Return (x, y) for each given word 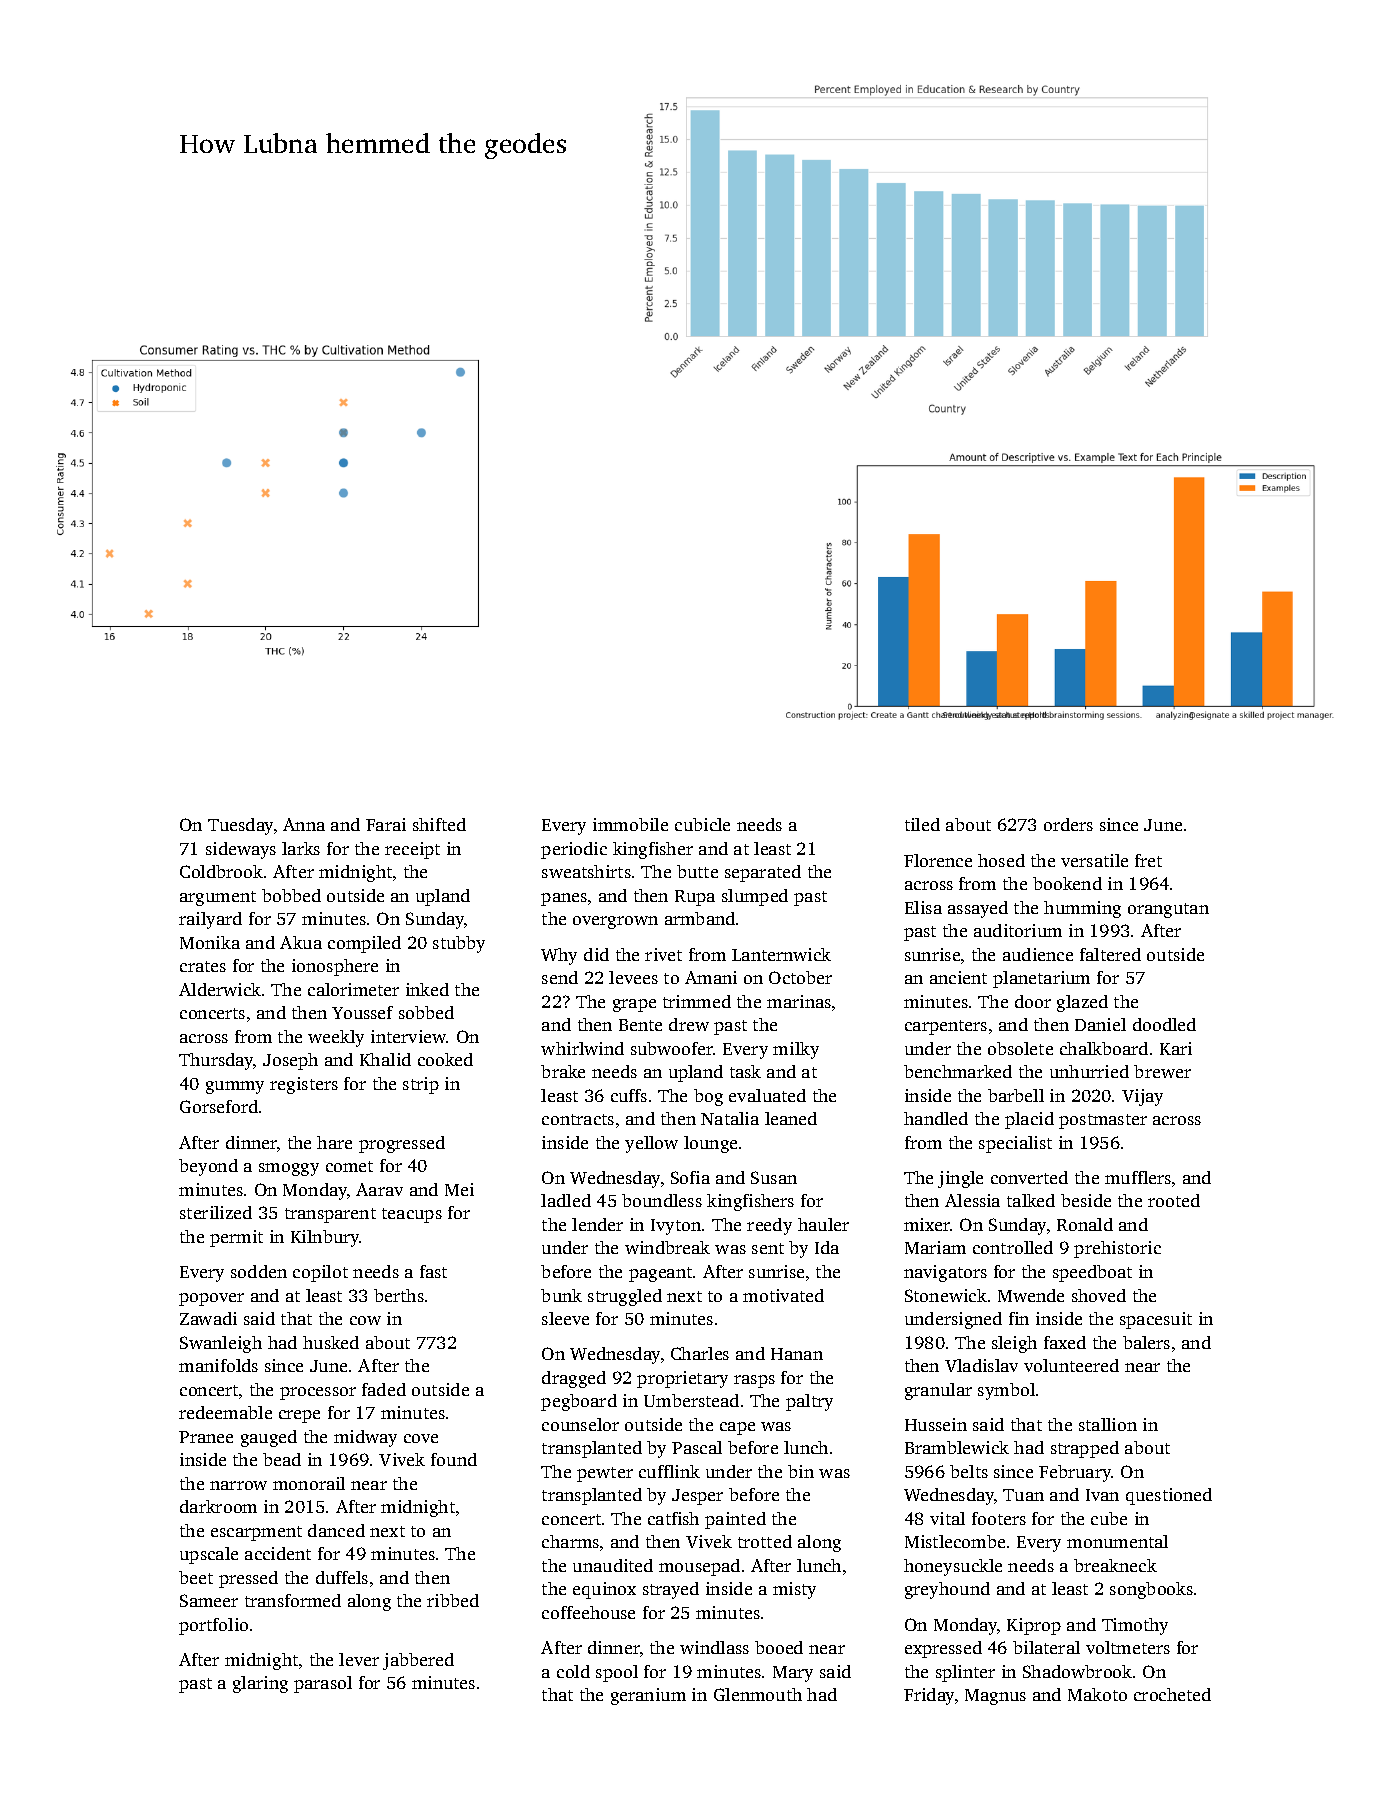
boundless (662, 1200)
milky (796, 1050)
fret (1148, 860)
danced (336, 1530)
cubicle (702, 824)
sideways (241, 850)
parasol (323, 1684)
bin (801, 1471)
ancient (958, 977)
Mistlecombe (955, 1541)
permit (236, 1238)
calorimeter (353, 989)
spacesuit (1156, 1320)
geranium (648, 1696)
